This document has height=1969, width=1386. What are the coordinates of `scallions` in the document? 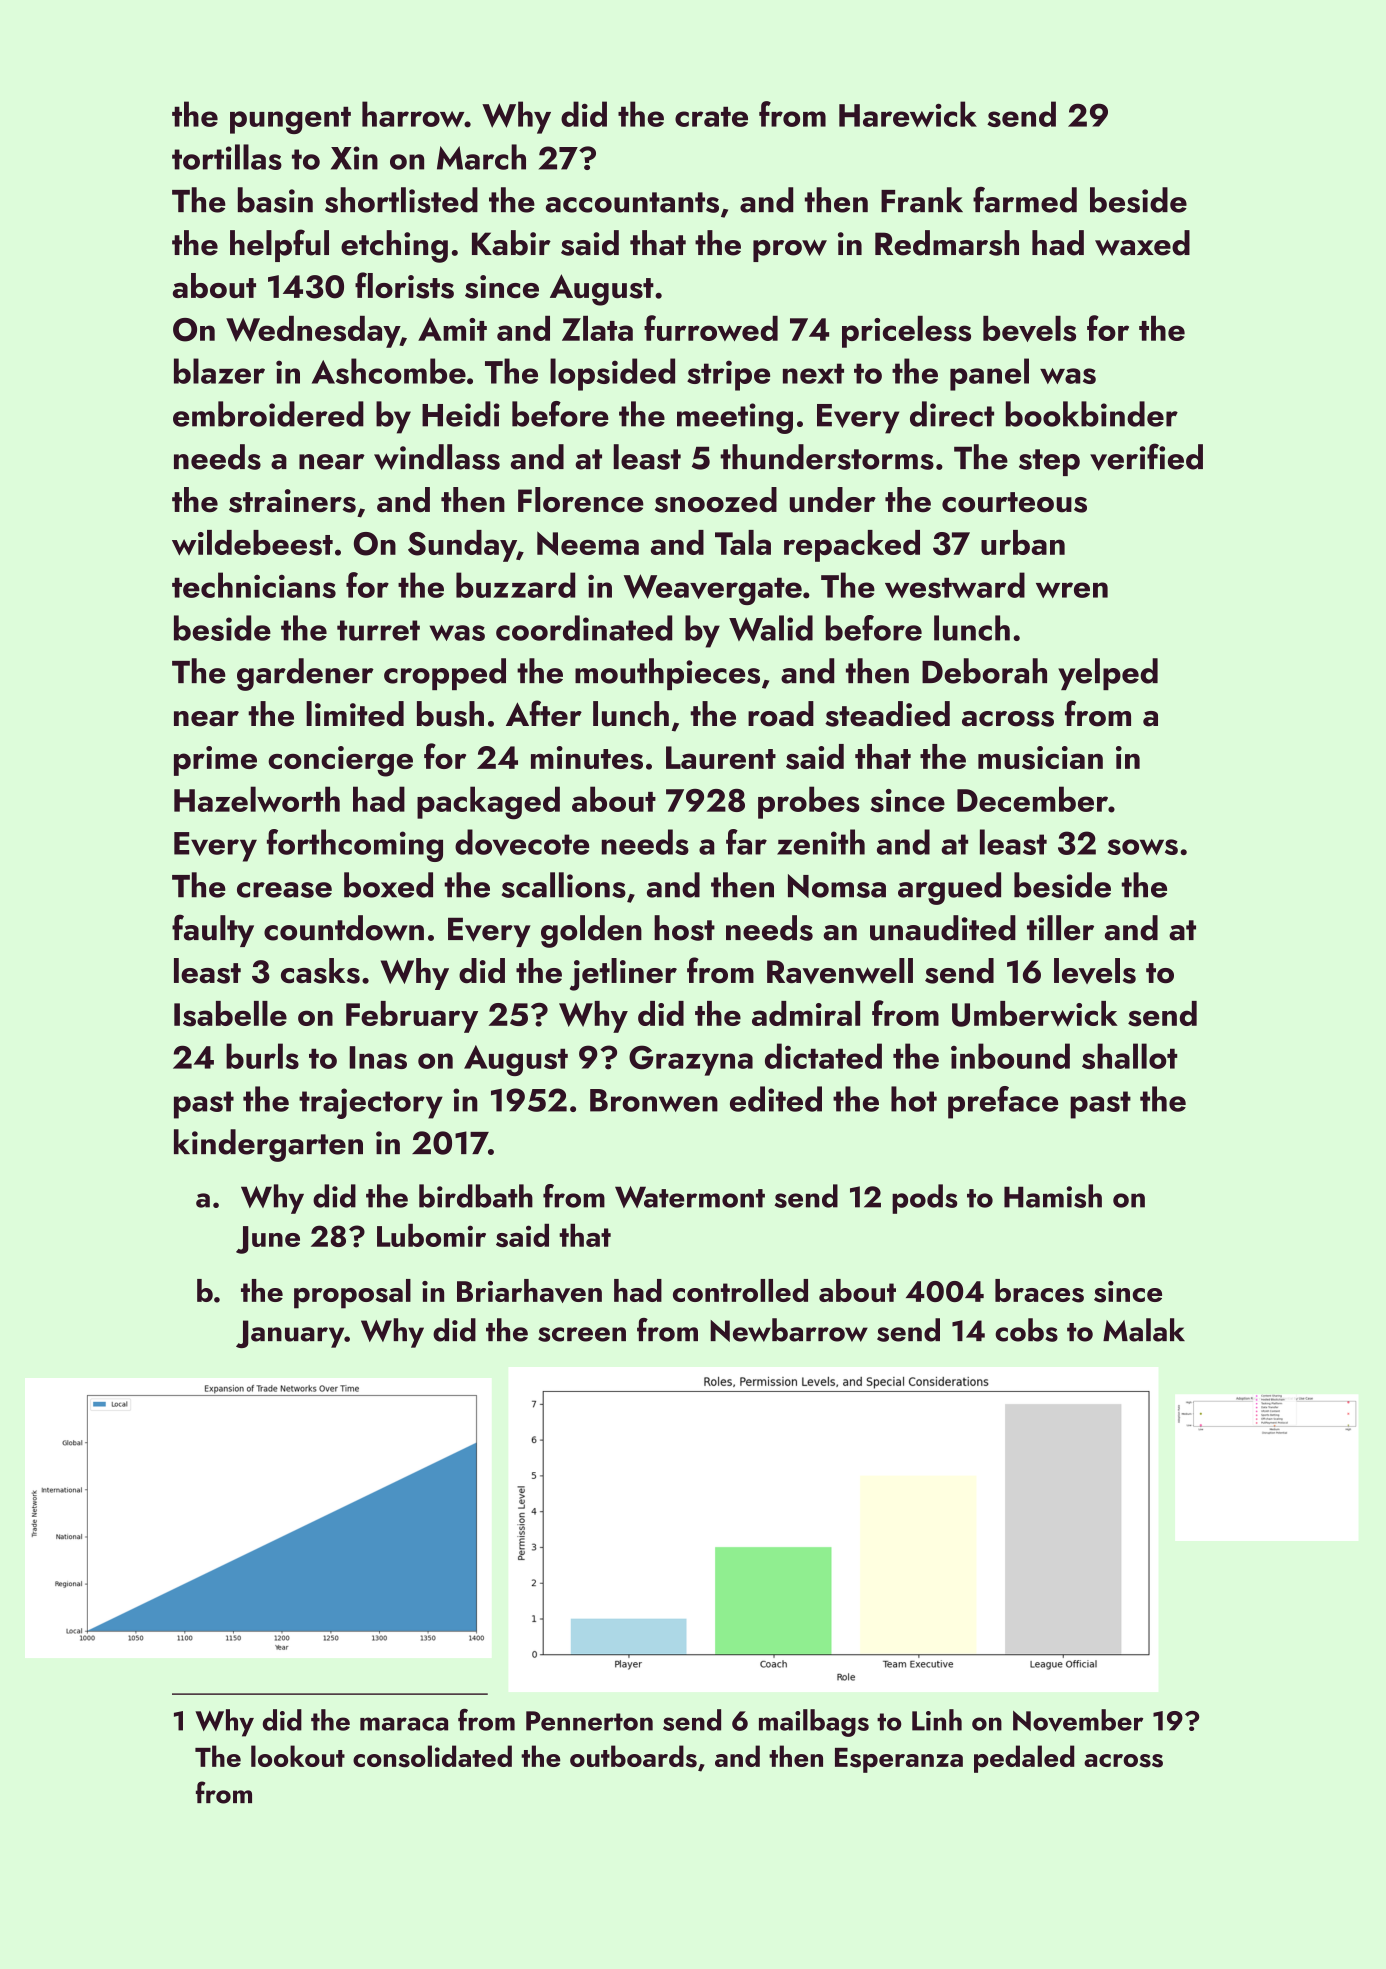 It's located at (564, 885).
